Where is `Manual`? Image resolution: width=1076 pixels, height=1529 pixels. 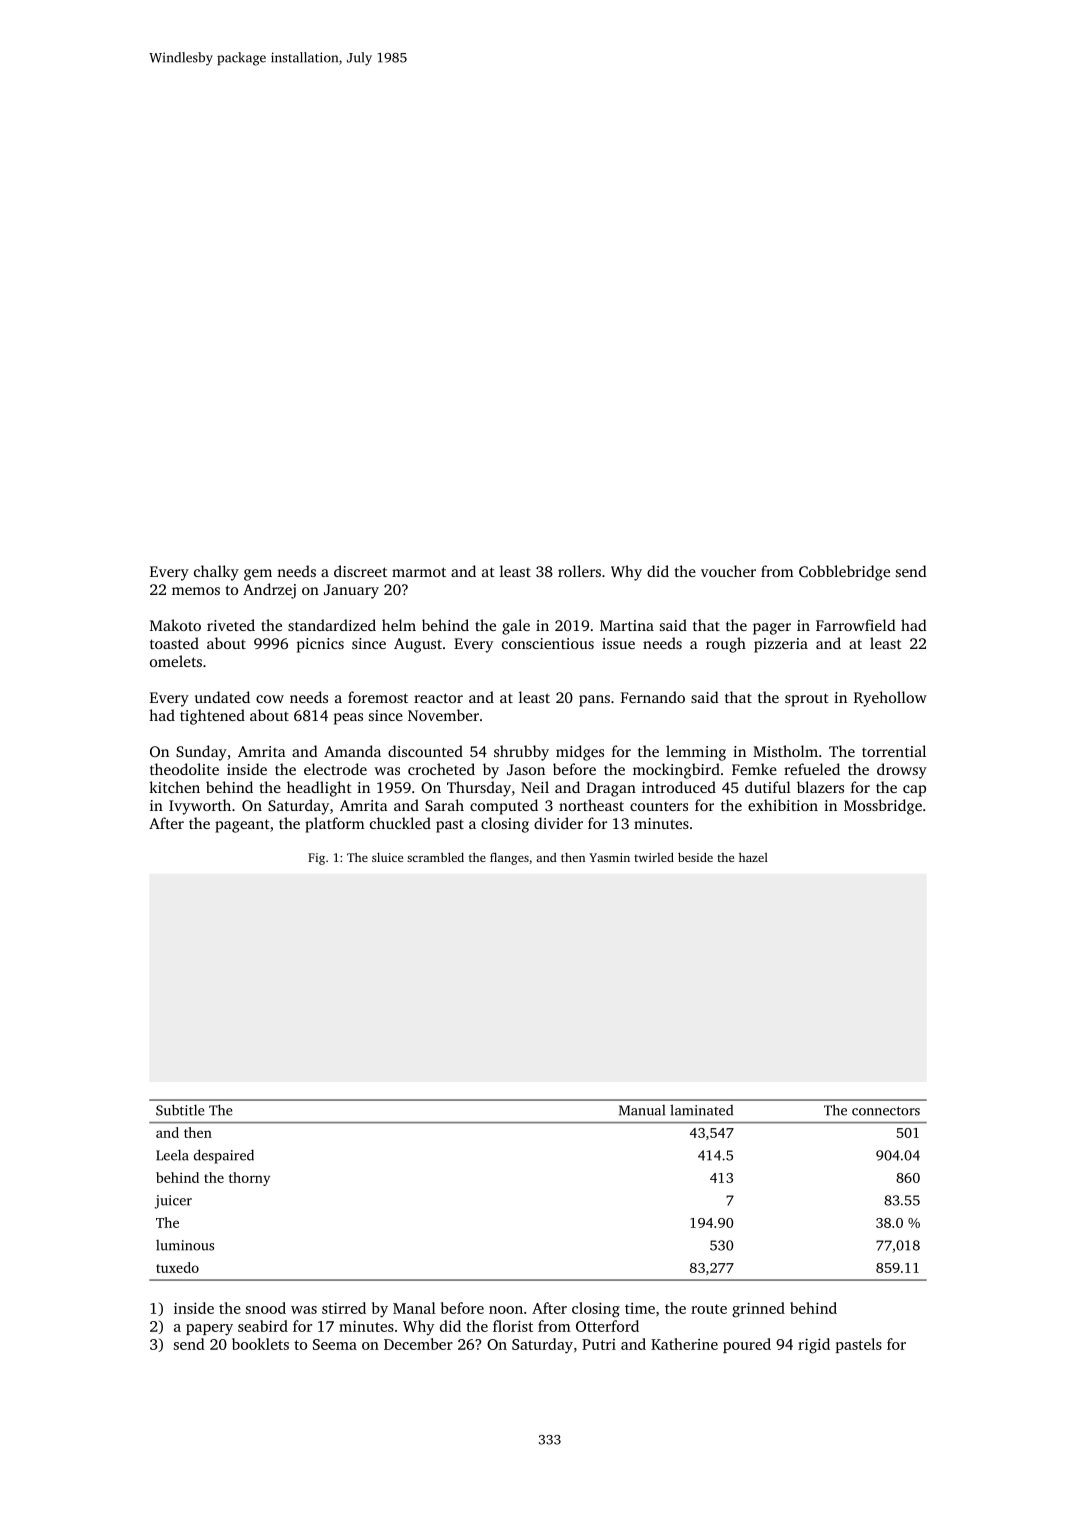 Manual is located at coordinates (642, 1110).
